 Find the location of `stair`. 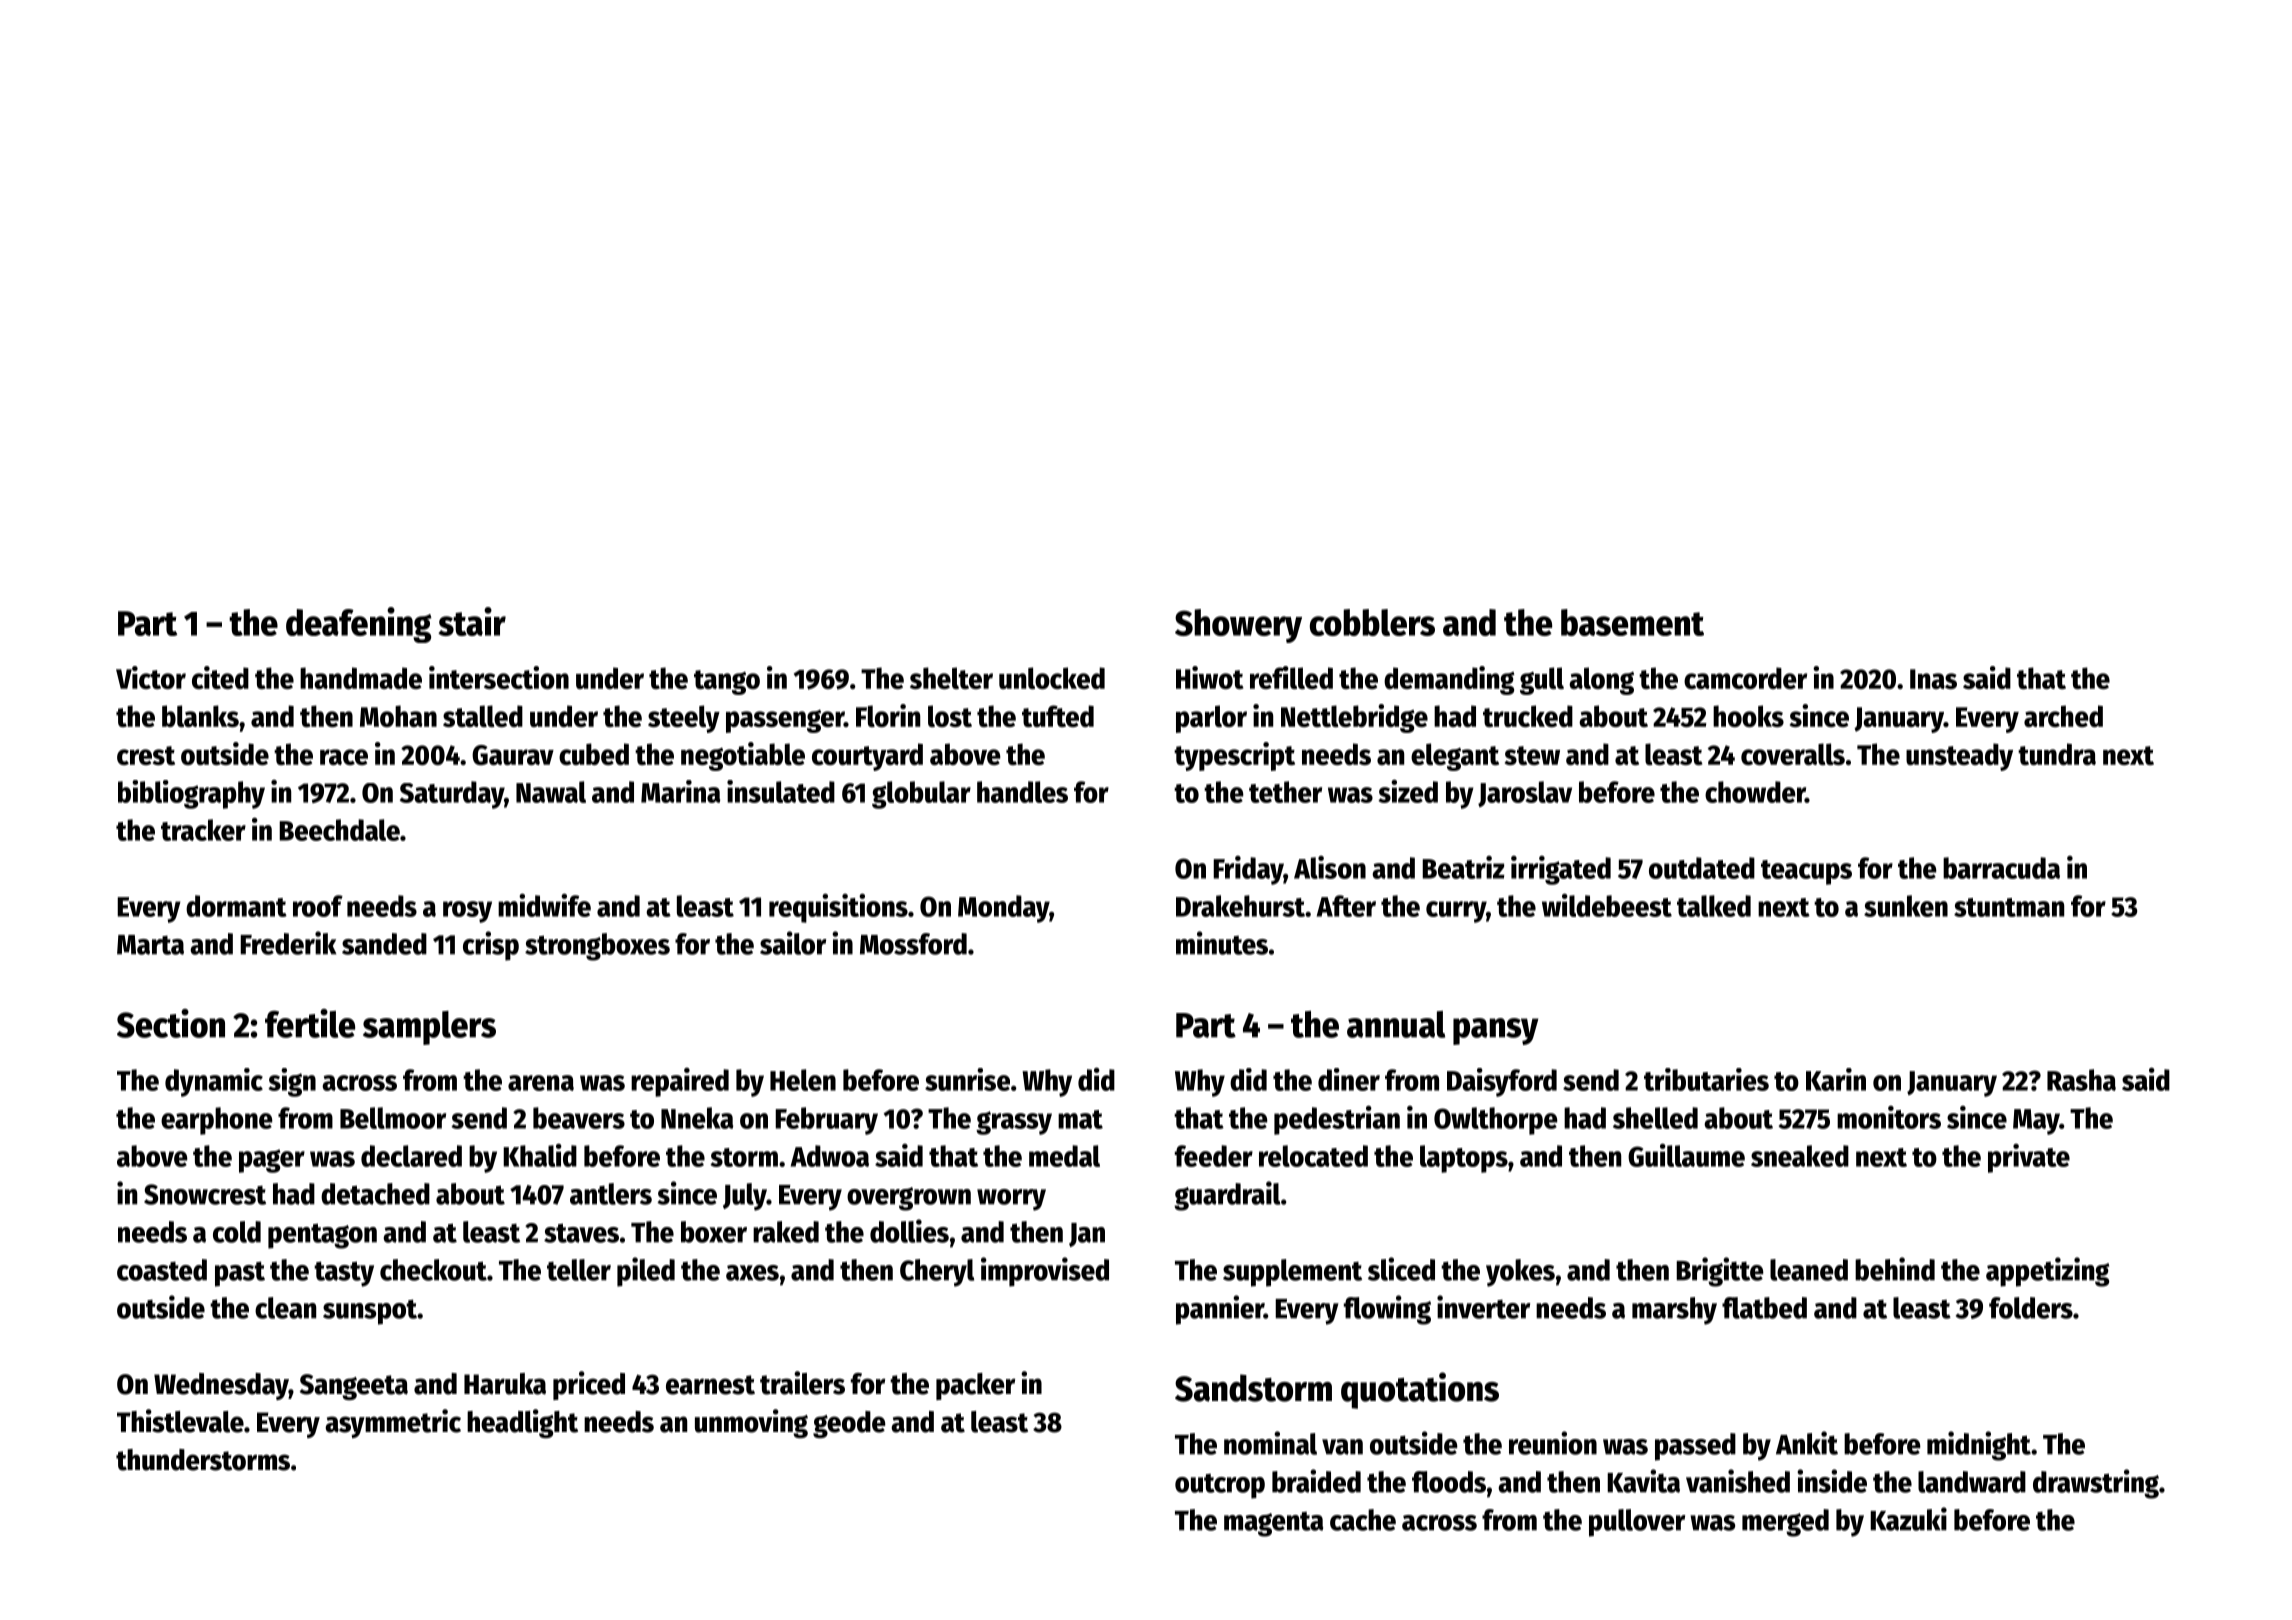

stair is located at coordinates (472, 621).
